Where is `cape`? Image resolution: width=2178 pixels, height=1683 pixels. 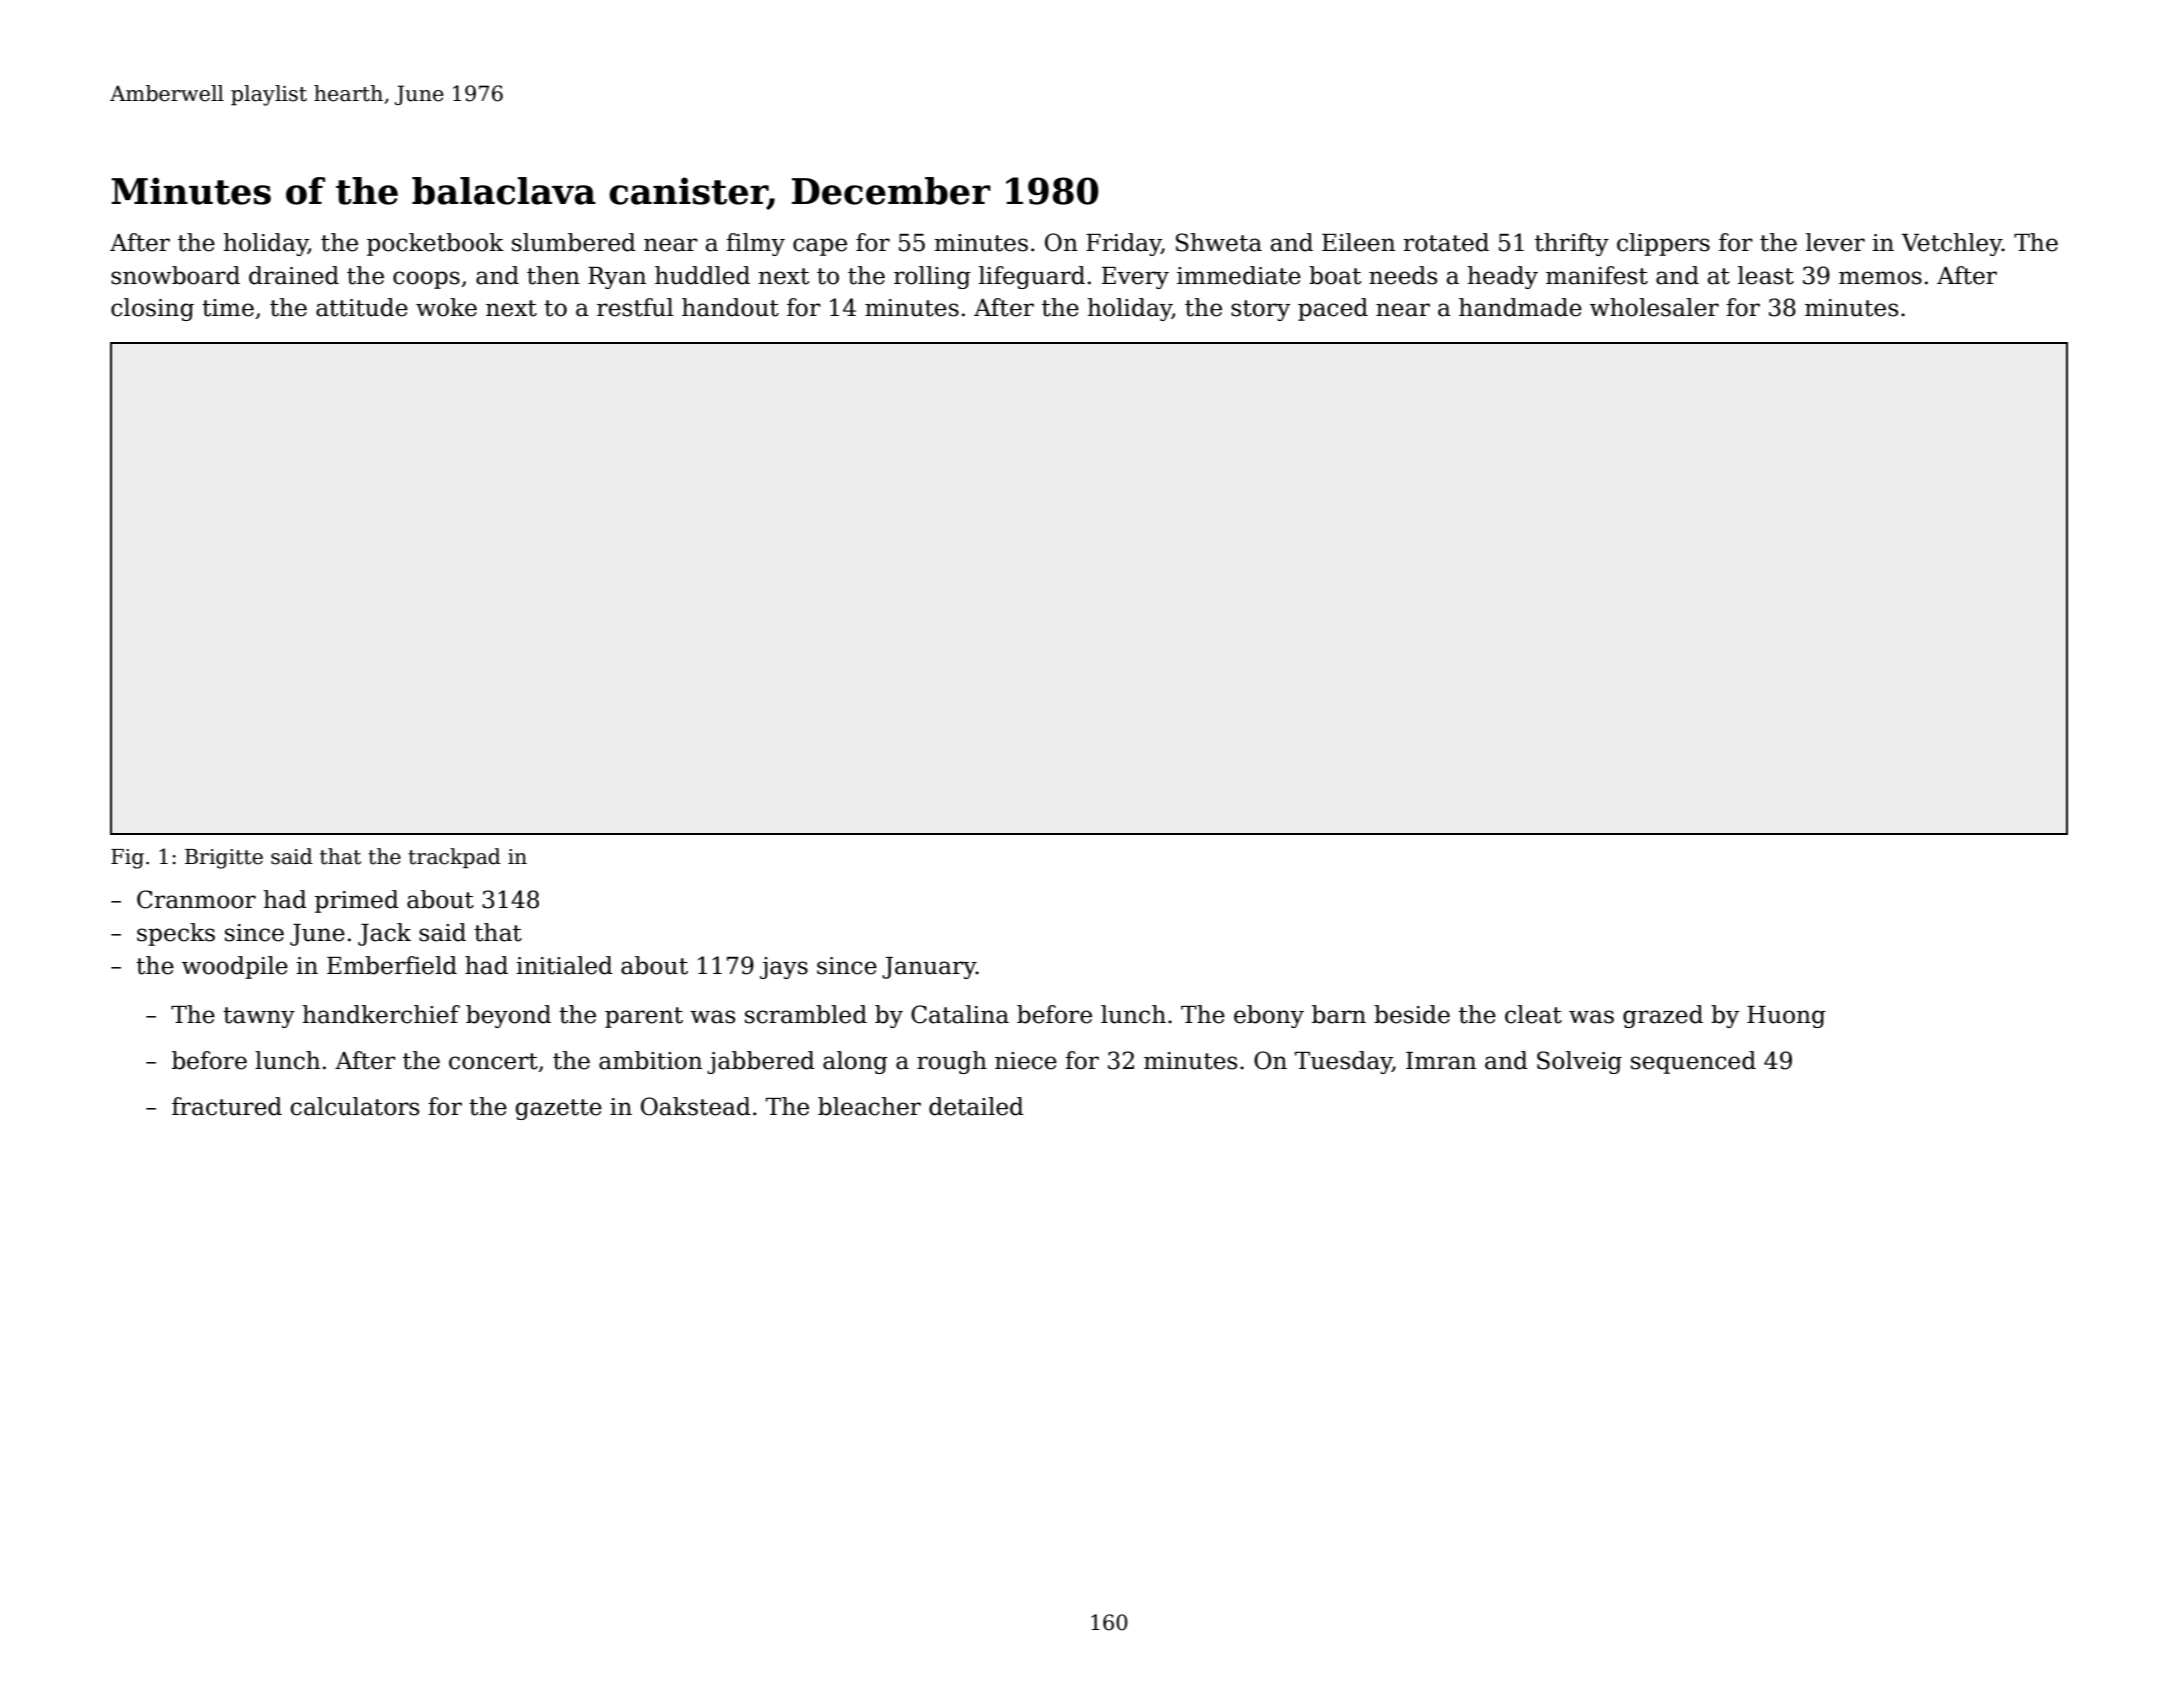
cape is located at coordinates (820, 247).
